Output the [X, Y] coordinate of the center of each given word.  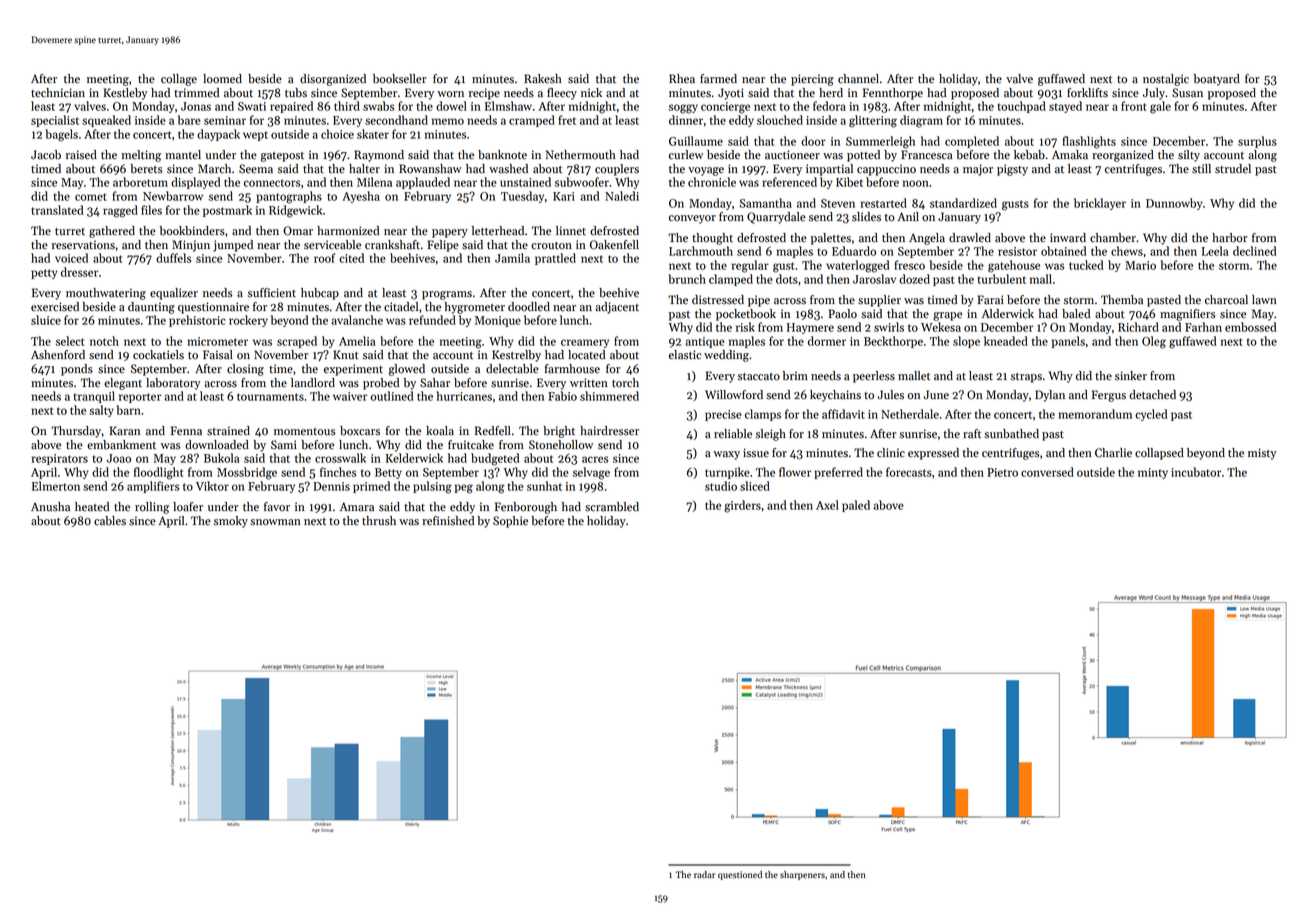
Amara [357, 507]
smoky [231, 522]
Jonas [196, 106]
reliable [733, 434]
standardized [963, 203]
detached [1152, 395]
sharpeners [802, 875]
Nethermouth [581, 155]
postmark [227, 211]
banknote [502, 155]
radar [704, 874]
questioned [740, 875]
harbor [1230, 238]
